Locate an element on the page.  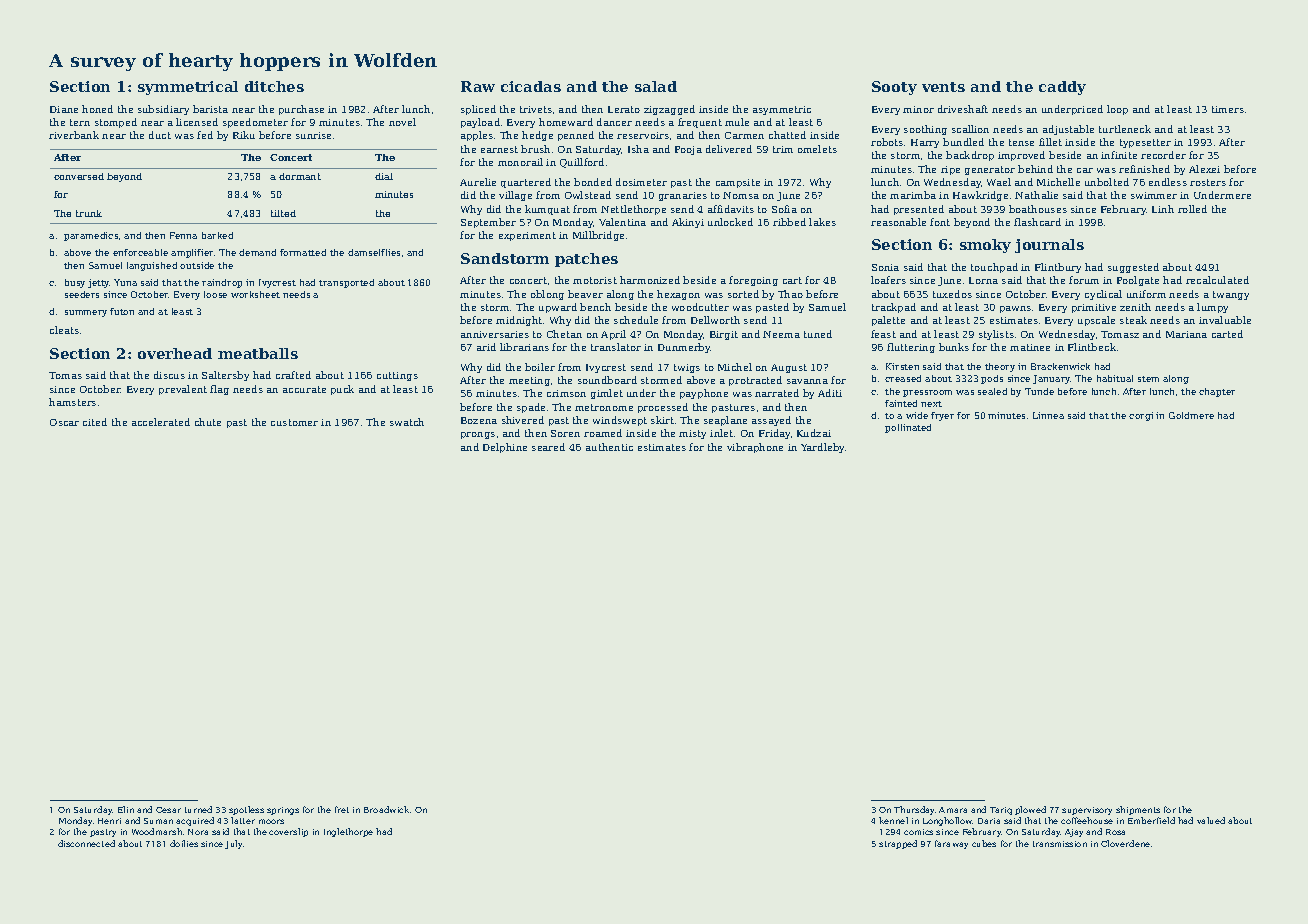
presented is located at coordinates (919, 210).
